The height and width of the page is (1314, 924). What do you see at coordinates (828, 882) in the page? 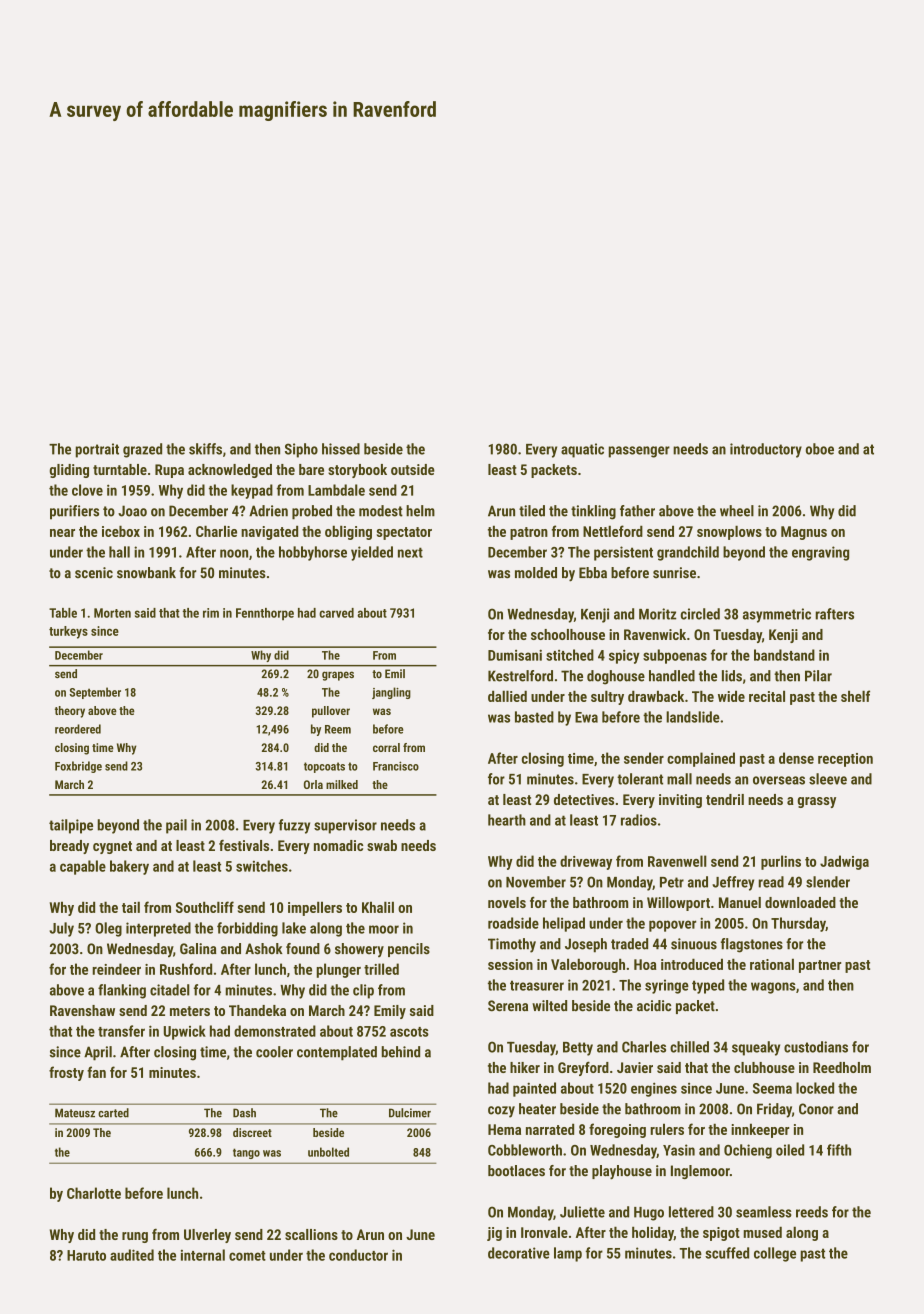
I see `slender` at bounding box center [828, 882].
